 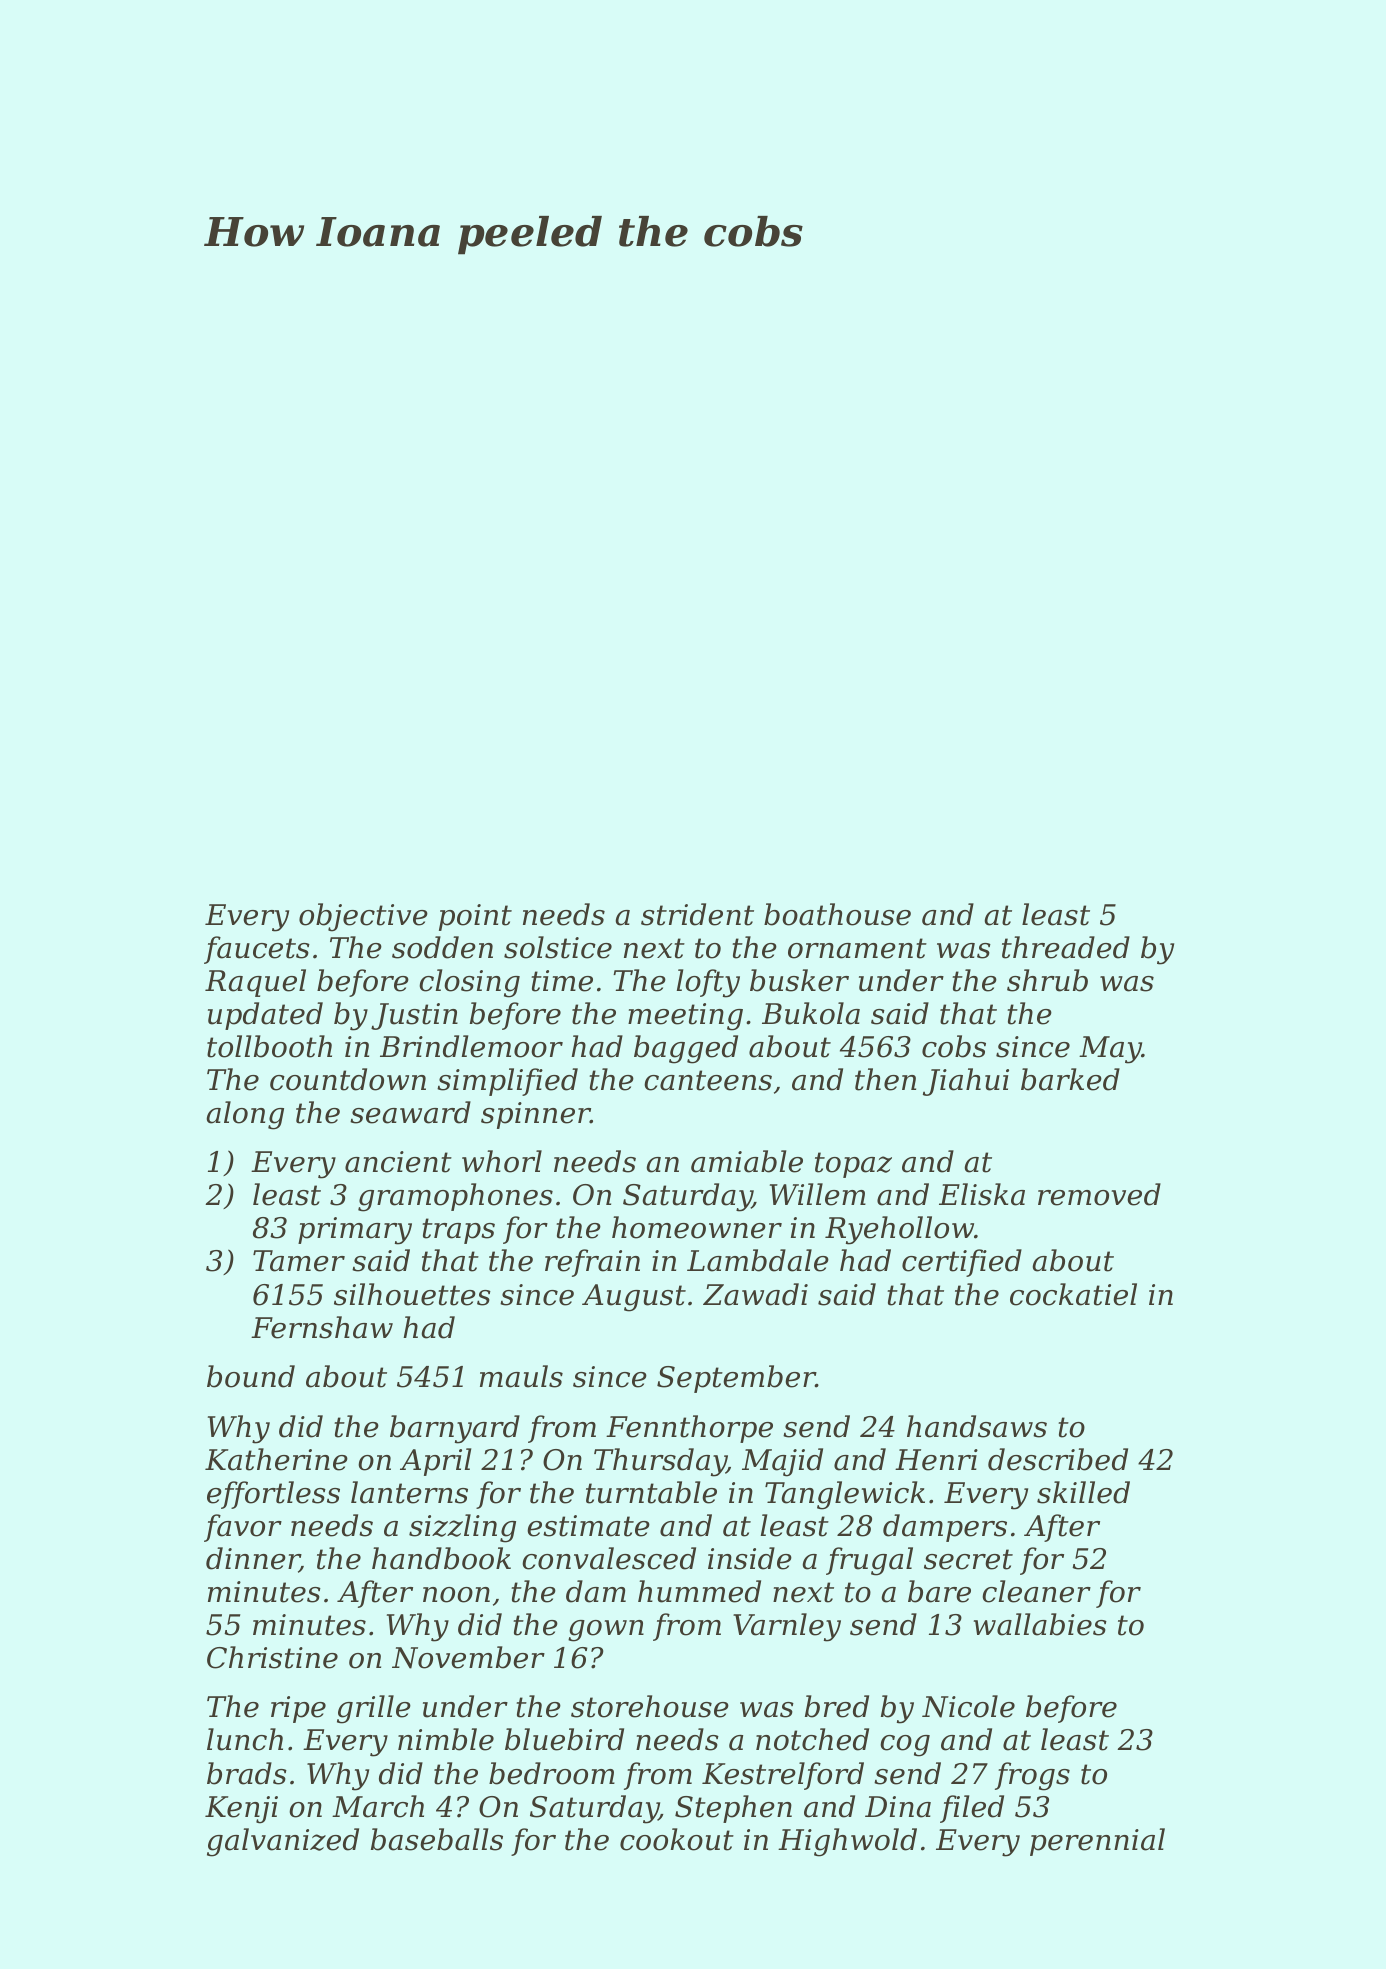 I want to click on cleaner, so click(x=1036, y=1591).
